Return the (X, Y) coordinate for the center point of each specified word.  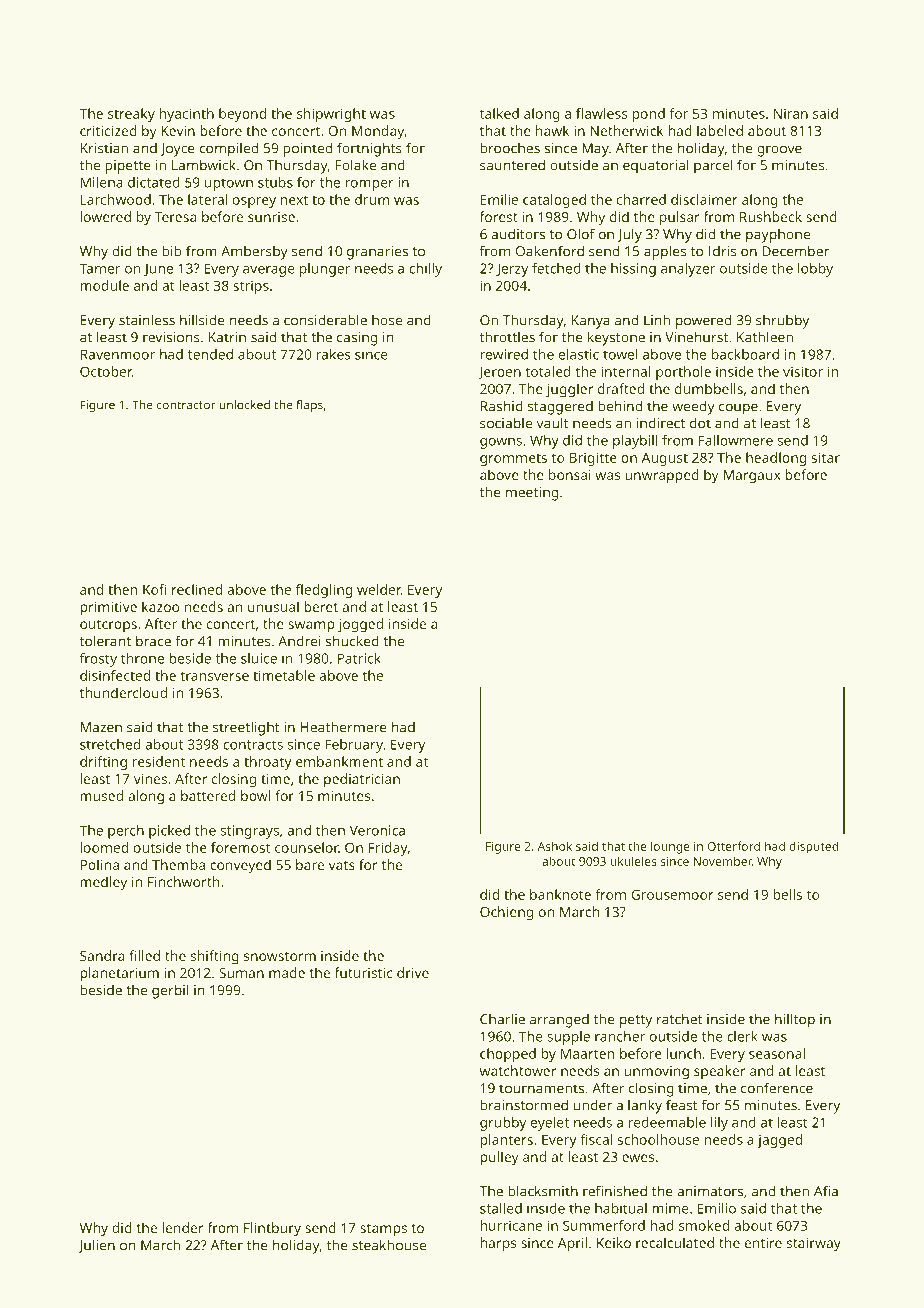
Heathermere (343, 727)
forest (499, 216)
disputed (813, 847)
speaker (720, 1072)
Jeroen (499, 373)
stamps (383, 1230)
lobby (815, 270)
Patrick (359, 658)
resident (159, 761)
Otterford (734, 846)
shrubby (782, 321)
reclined (197, 589)
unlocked (244, 405)
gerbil (170, 991)
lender (183, 1227)
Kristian (104, 148)
